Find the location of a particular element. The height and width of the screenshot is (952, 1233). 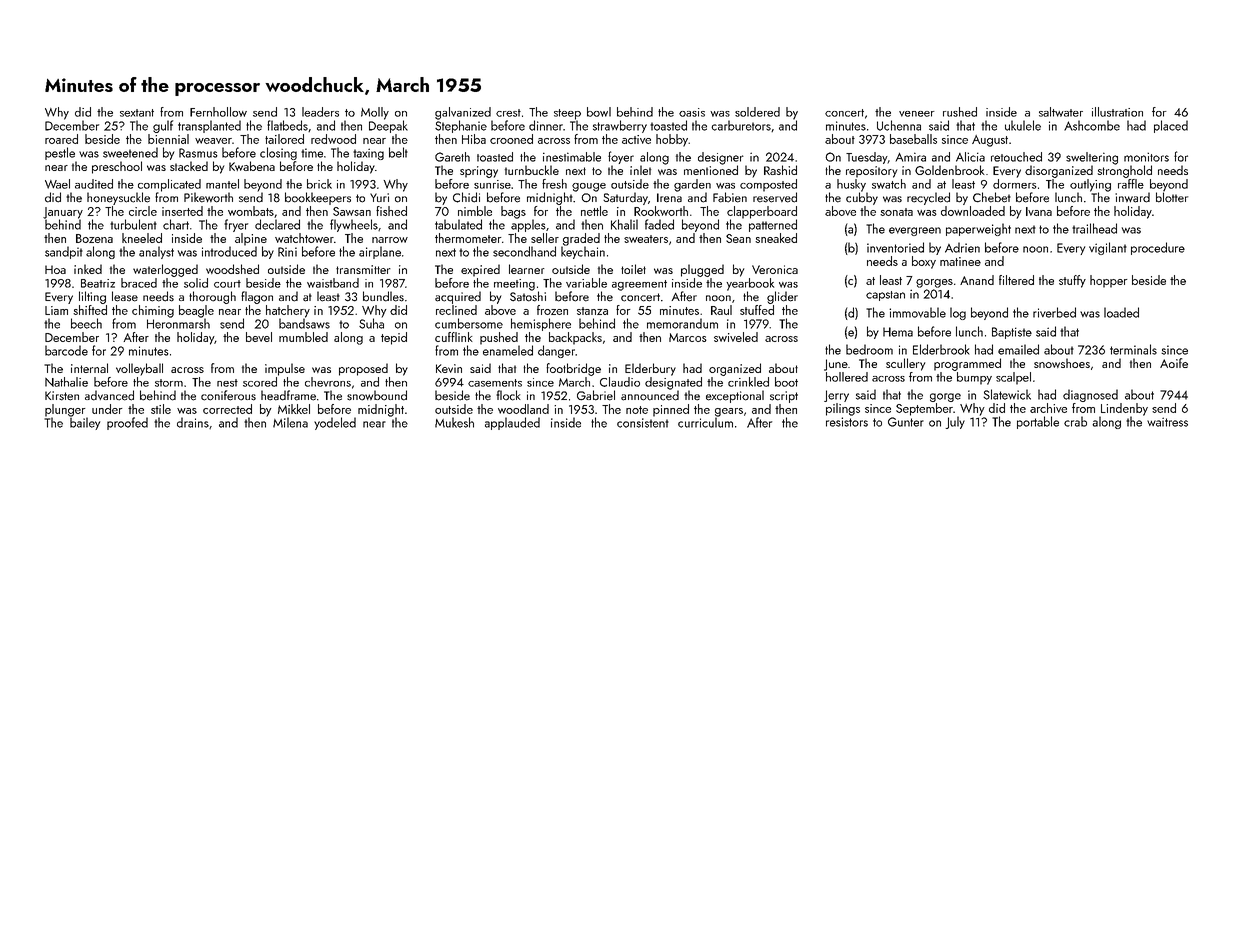

solid is located at coordinates (196, 283).
